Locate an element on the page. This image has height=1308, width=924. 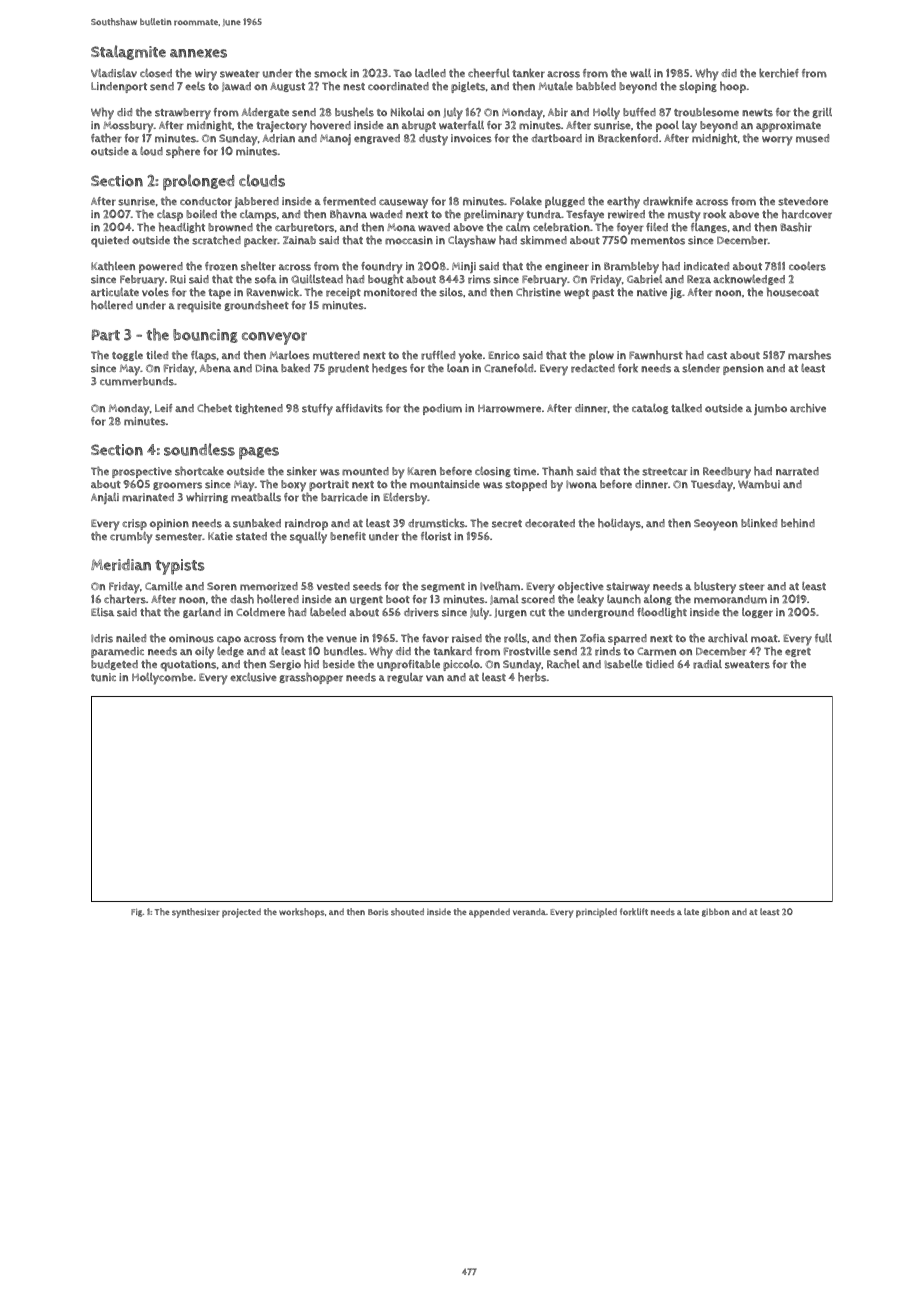
smock is located at coordinates (330, 73).
